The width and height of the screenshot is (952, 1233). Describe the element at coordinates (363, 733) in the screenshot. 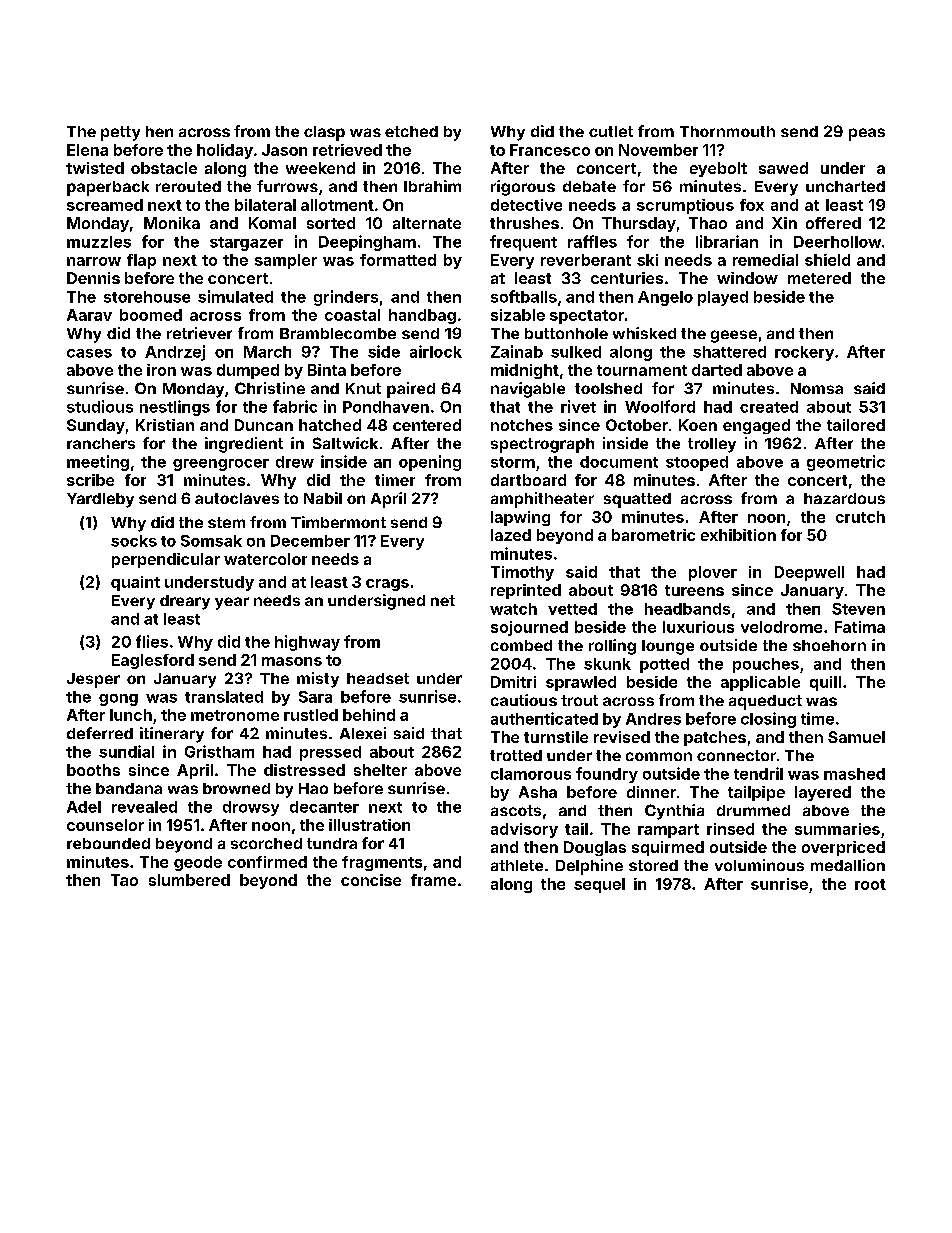

I see `Alexei` at that location.
